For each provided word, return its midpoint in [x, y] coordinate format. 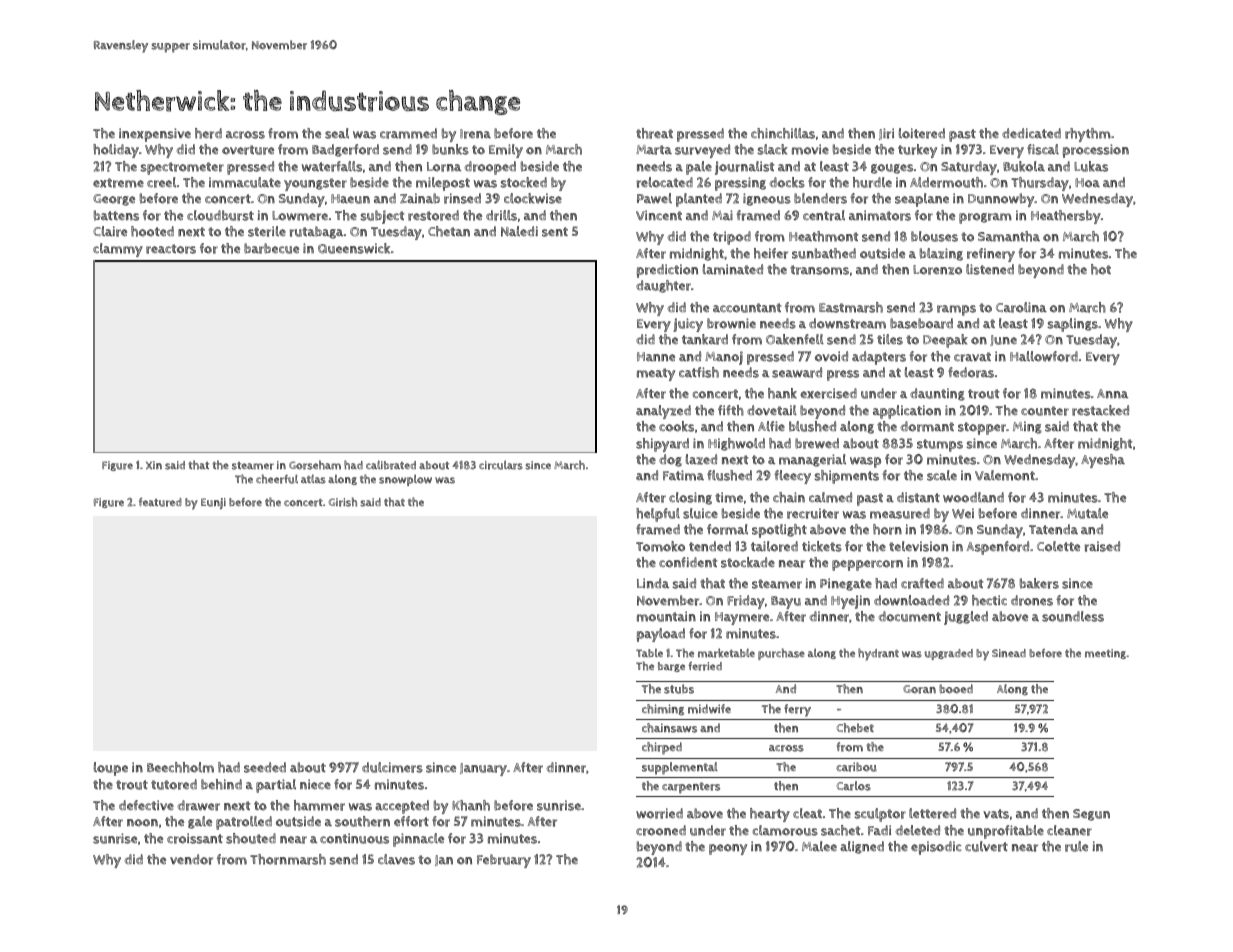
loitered [922, 133]
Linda [653, 583]
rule [1076, 846]
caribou [856, 767]
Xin [154, 465]
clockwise [533, 198]
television [918, 546]
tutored [174, 784]
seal [337, 133]
